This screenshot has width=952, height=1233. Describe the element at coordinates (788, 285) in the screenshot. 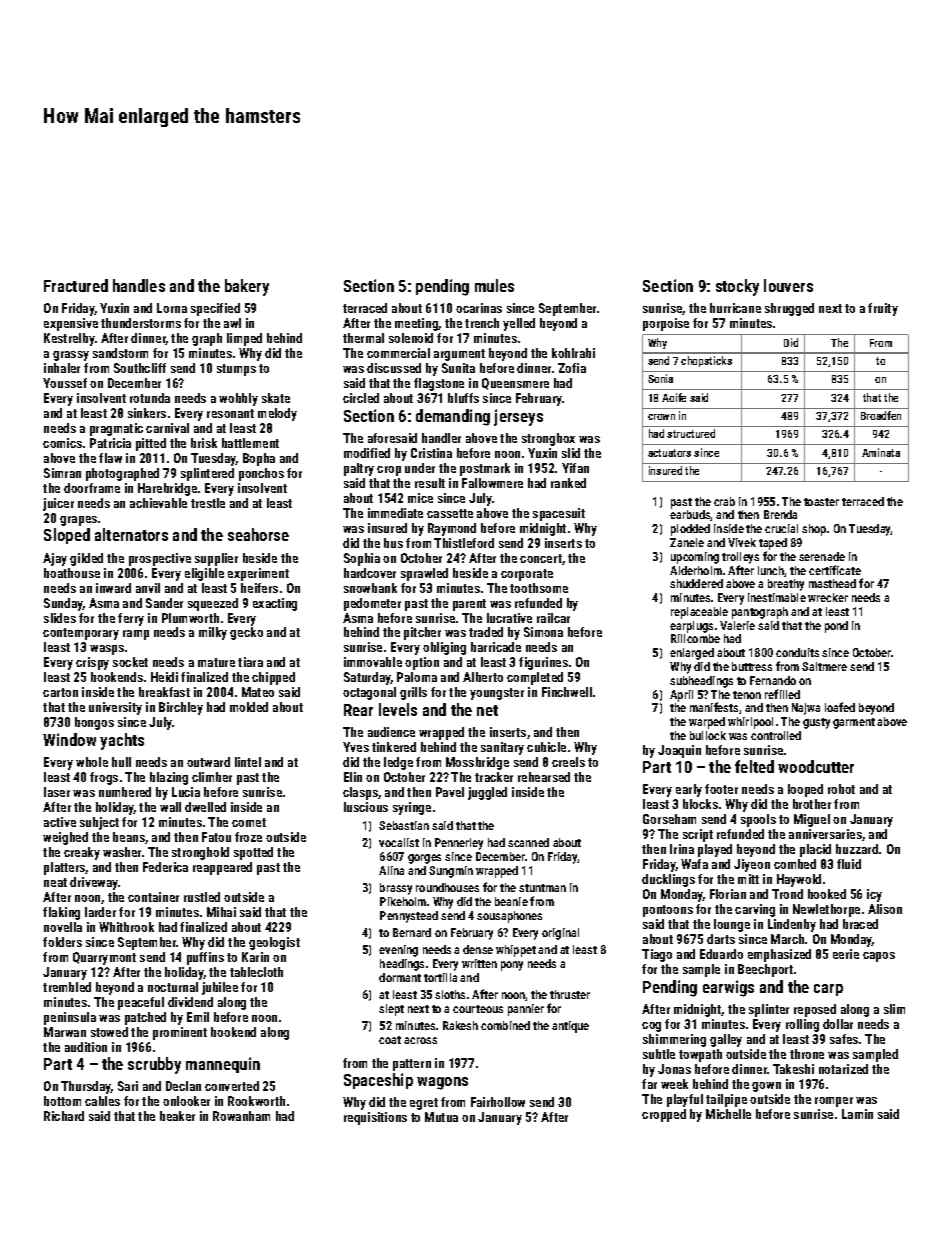

I see `louvers` at that location.
